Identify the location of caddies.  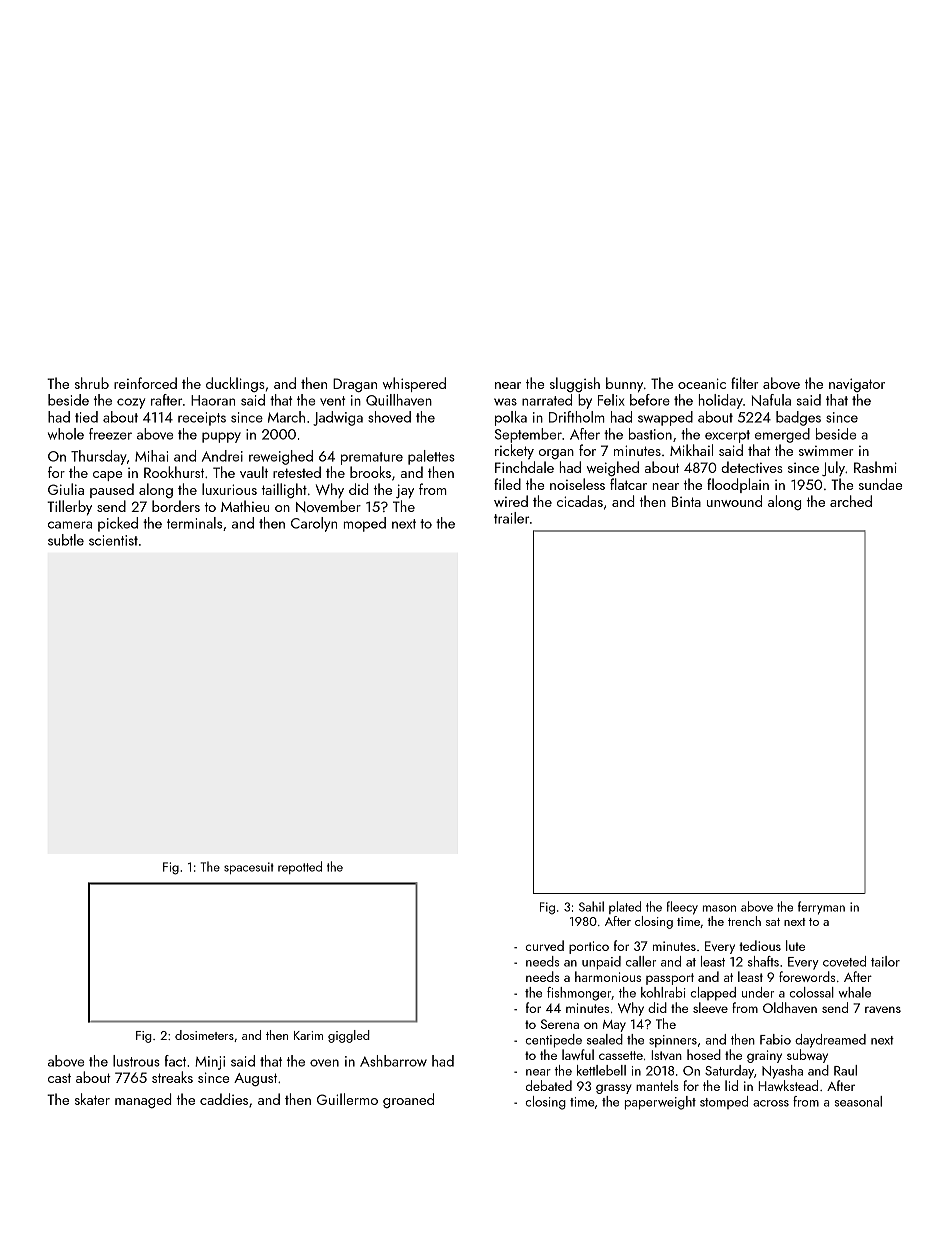
(224, 1099).
